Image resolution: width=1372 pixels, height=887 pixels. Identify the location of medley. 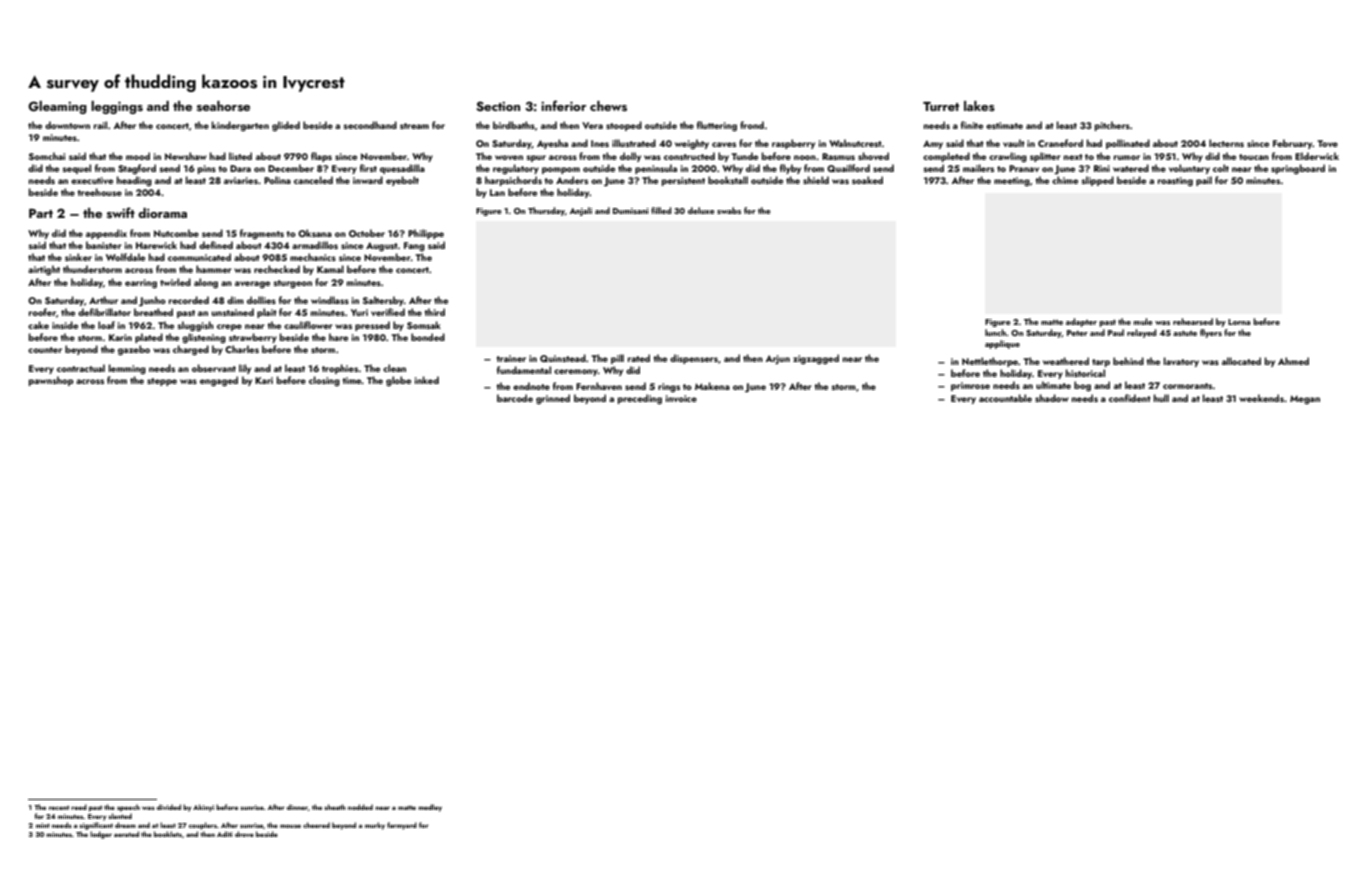
(430, 808).
